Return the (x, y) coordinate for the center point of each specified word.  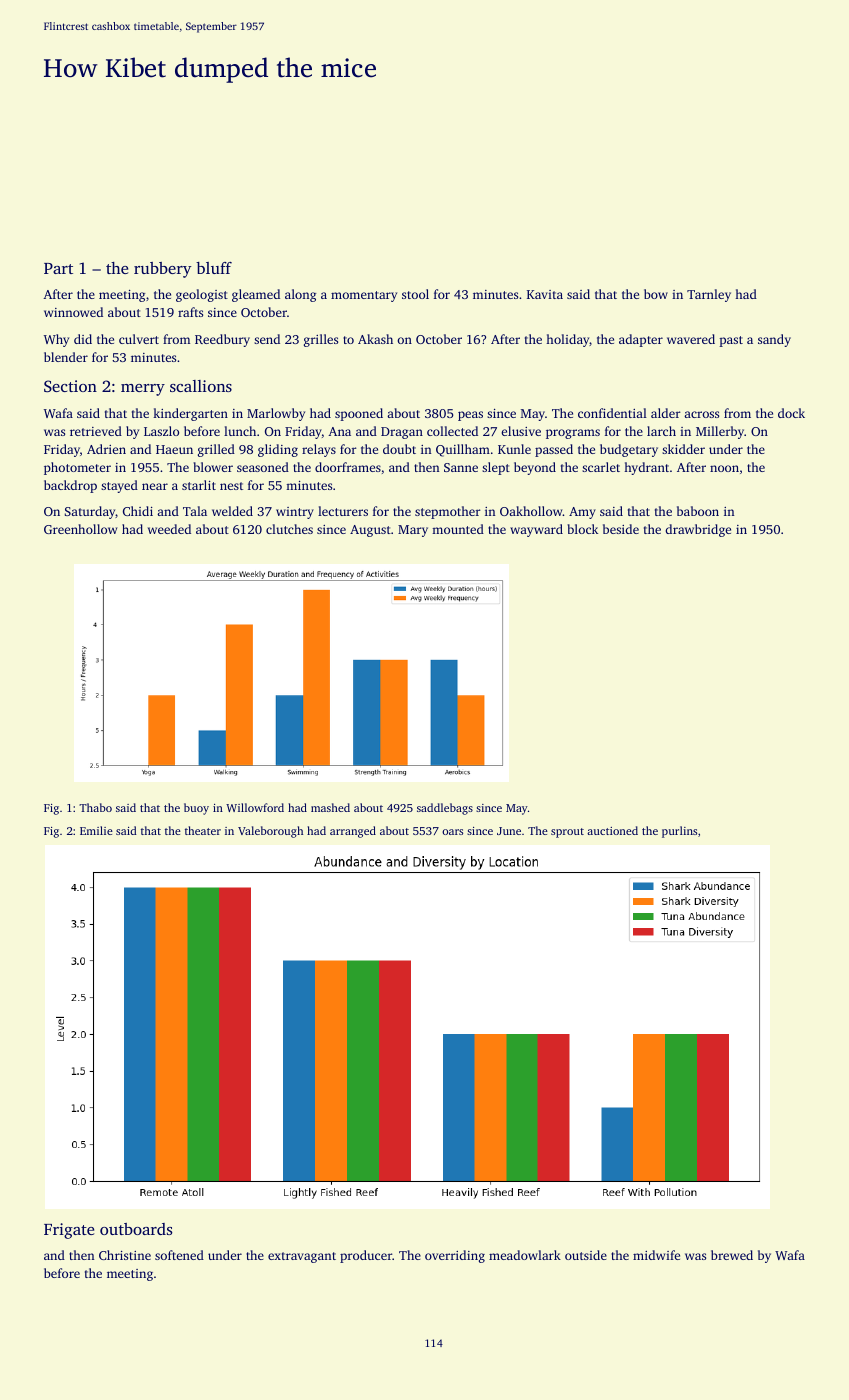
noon (724, 468)
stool (415, 294)
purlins (679, 832)
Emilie (96, 830)
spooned (359, 414)
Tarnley (709, 295)
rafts (190, 312)
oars (452, 832)
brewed (732, 1255)
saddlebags (445, 809)
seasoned (263, 467)
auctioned (612, 830)
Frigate (69, 1231)
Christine (125, 1255)
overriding (455, 1256)
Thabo (95, 807)
